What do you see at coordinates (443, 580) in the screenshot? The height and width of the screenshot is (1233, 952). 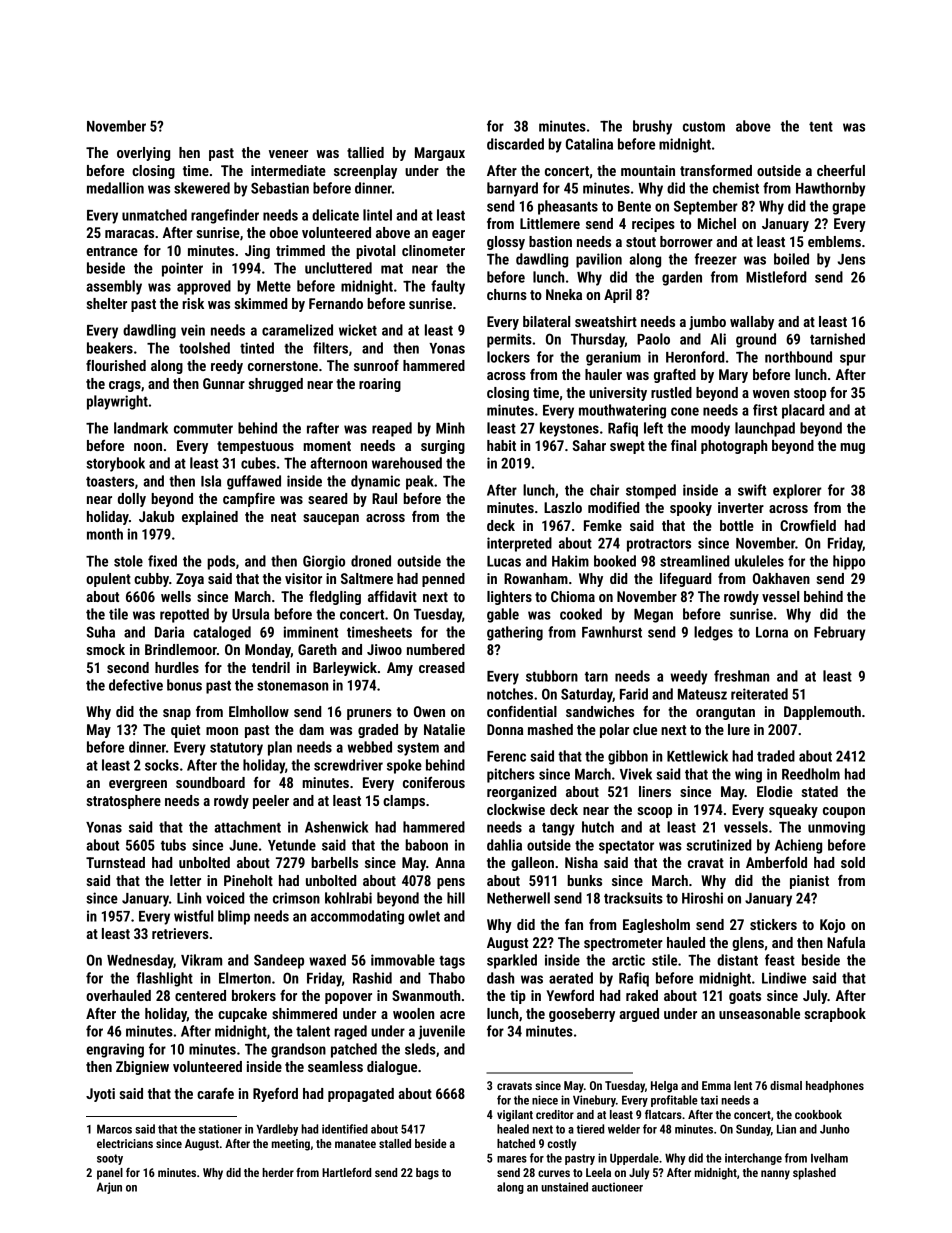 I see `penned` at bounding box center [443, 580].
